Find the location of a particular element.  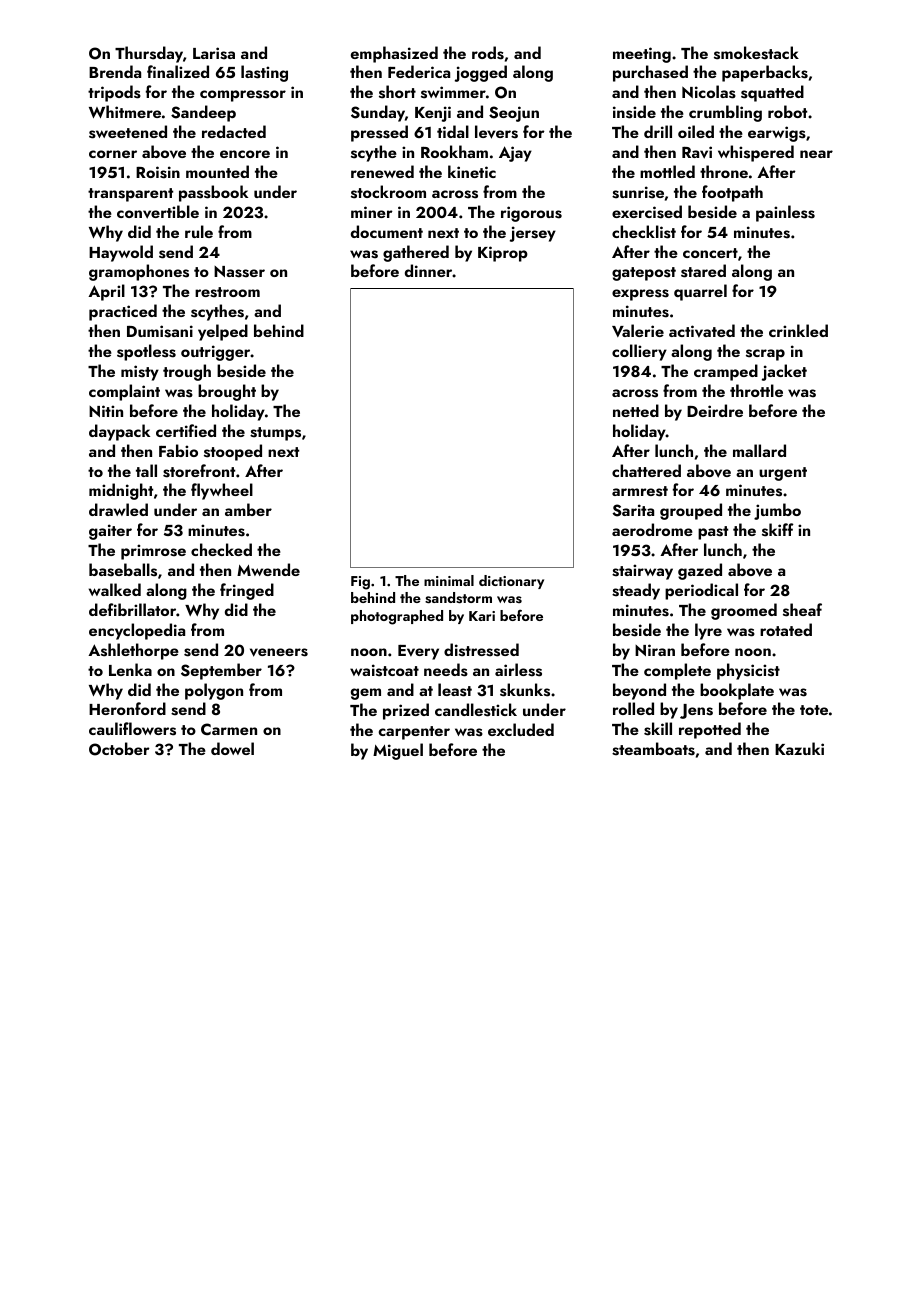

gaiter is located at coordinates (110, 532).
